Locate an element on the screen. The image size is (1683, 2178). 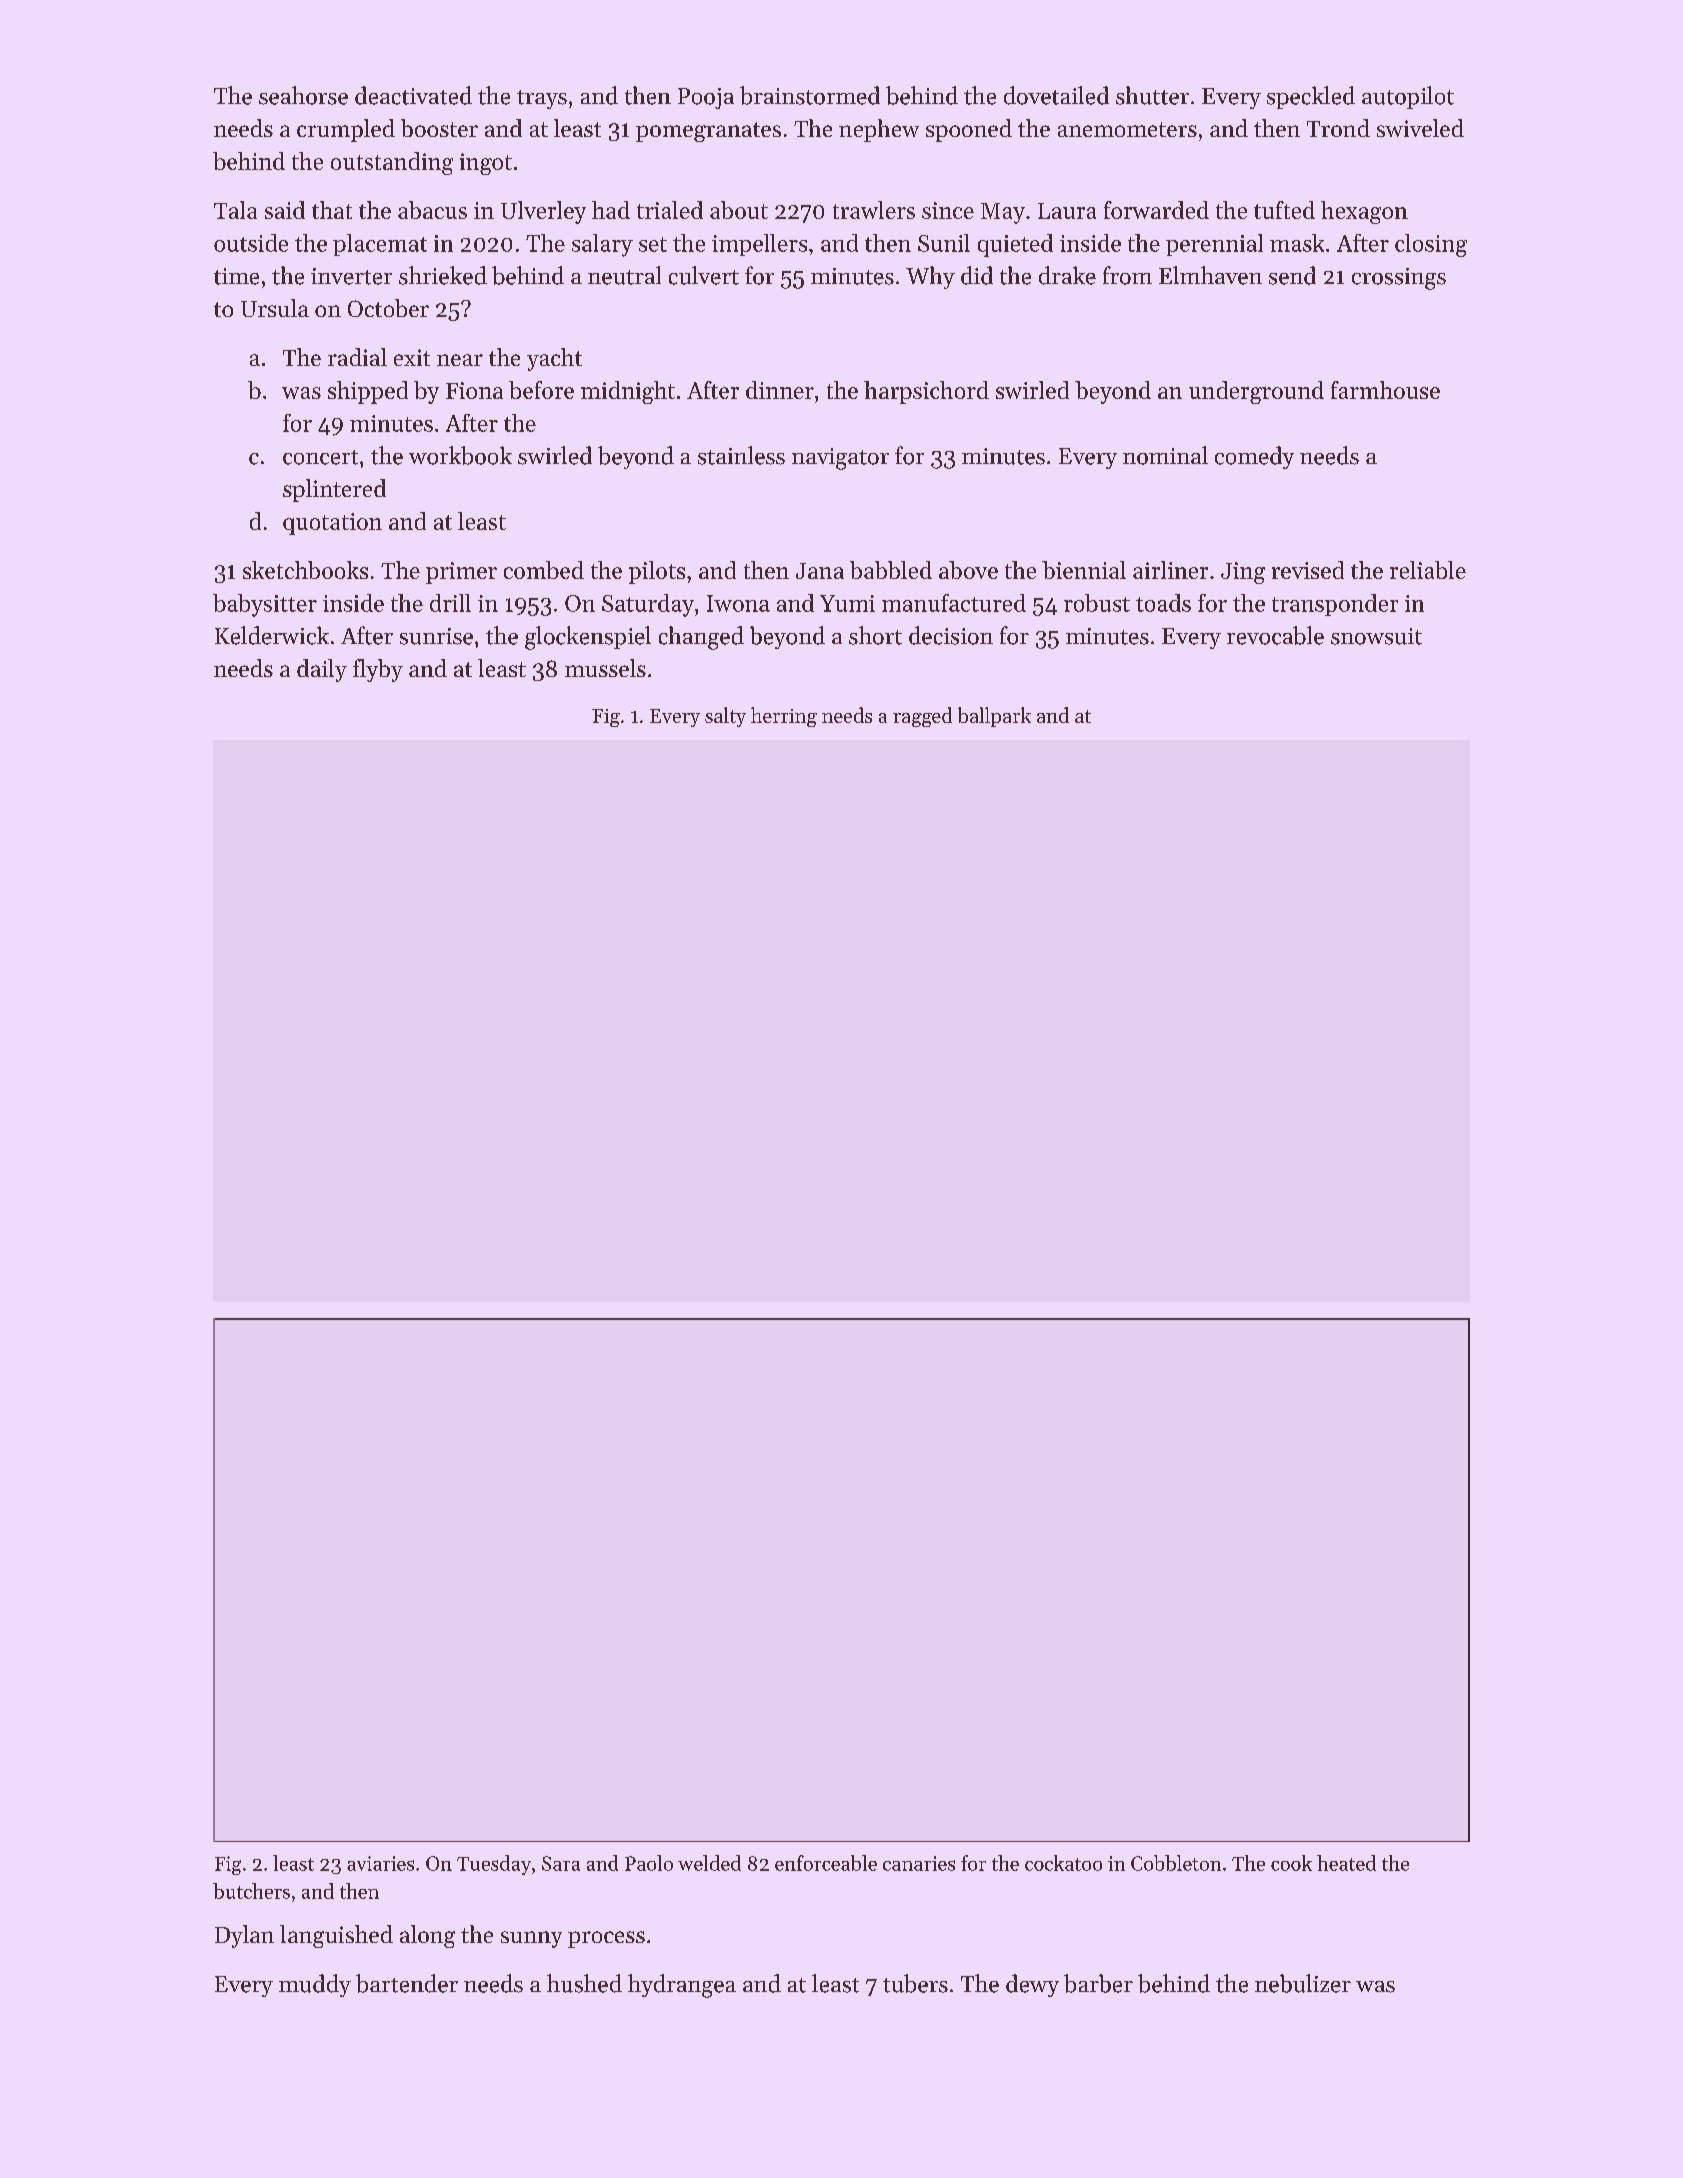
ballpark is located at coordinates (994, 717).
